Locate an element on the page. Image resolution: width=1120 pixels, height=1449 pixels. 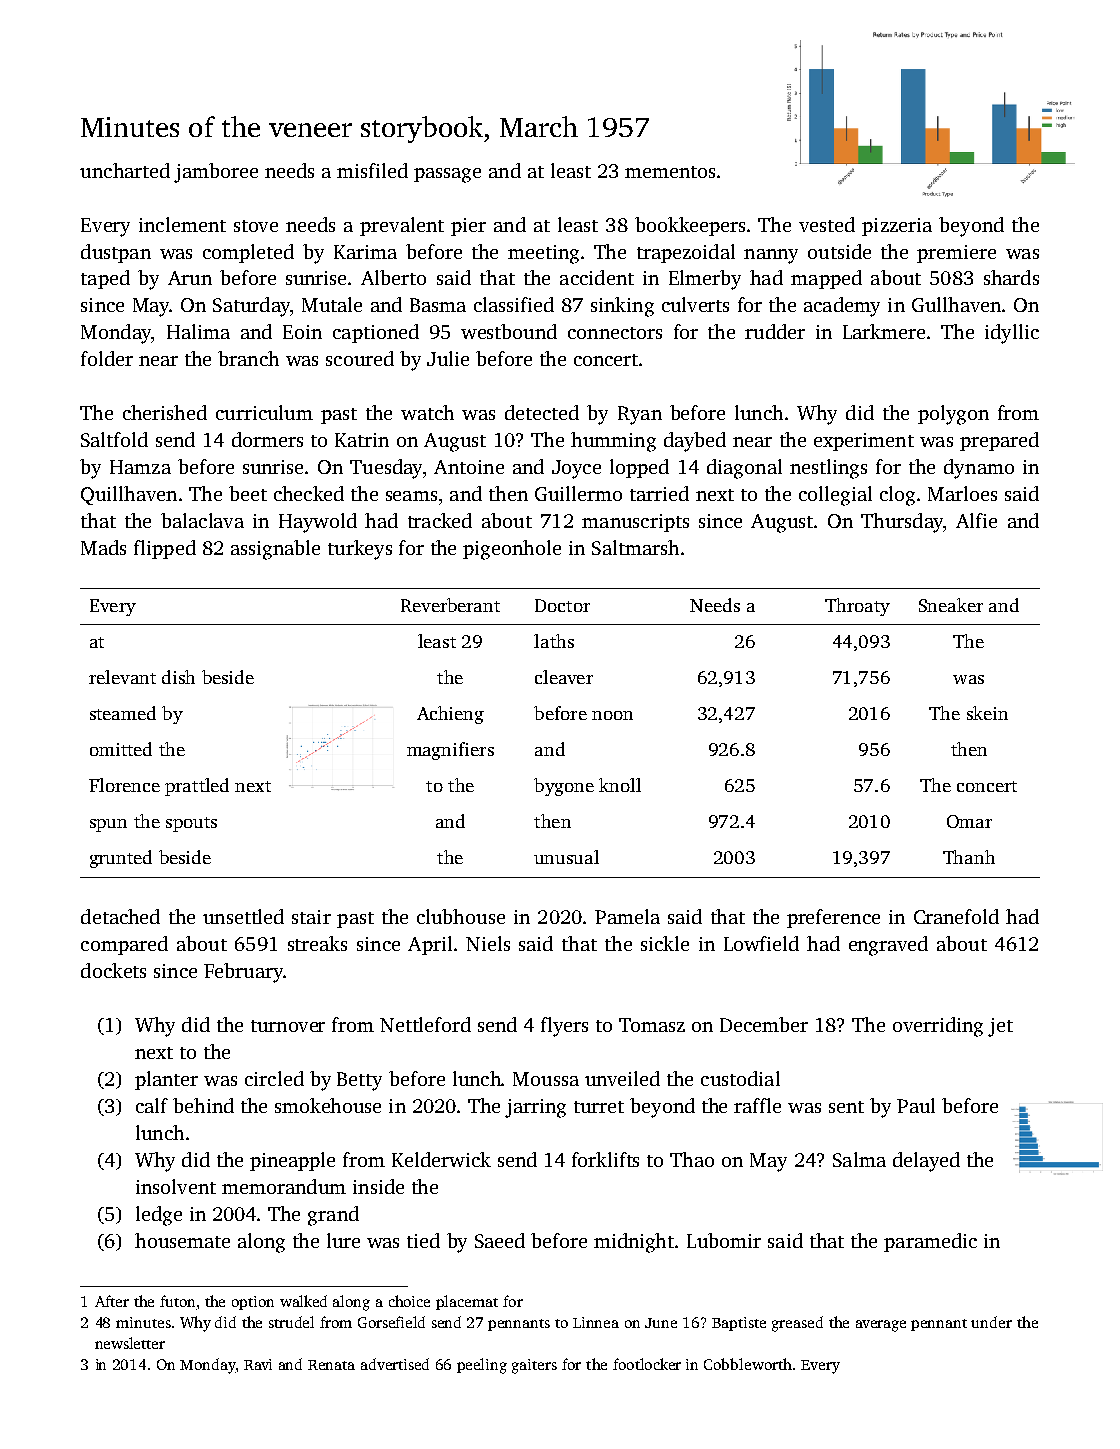
Larkmere is located at coordinates (884, 331).
